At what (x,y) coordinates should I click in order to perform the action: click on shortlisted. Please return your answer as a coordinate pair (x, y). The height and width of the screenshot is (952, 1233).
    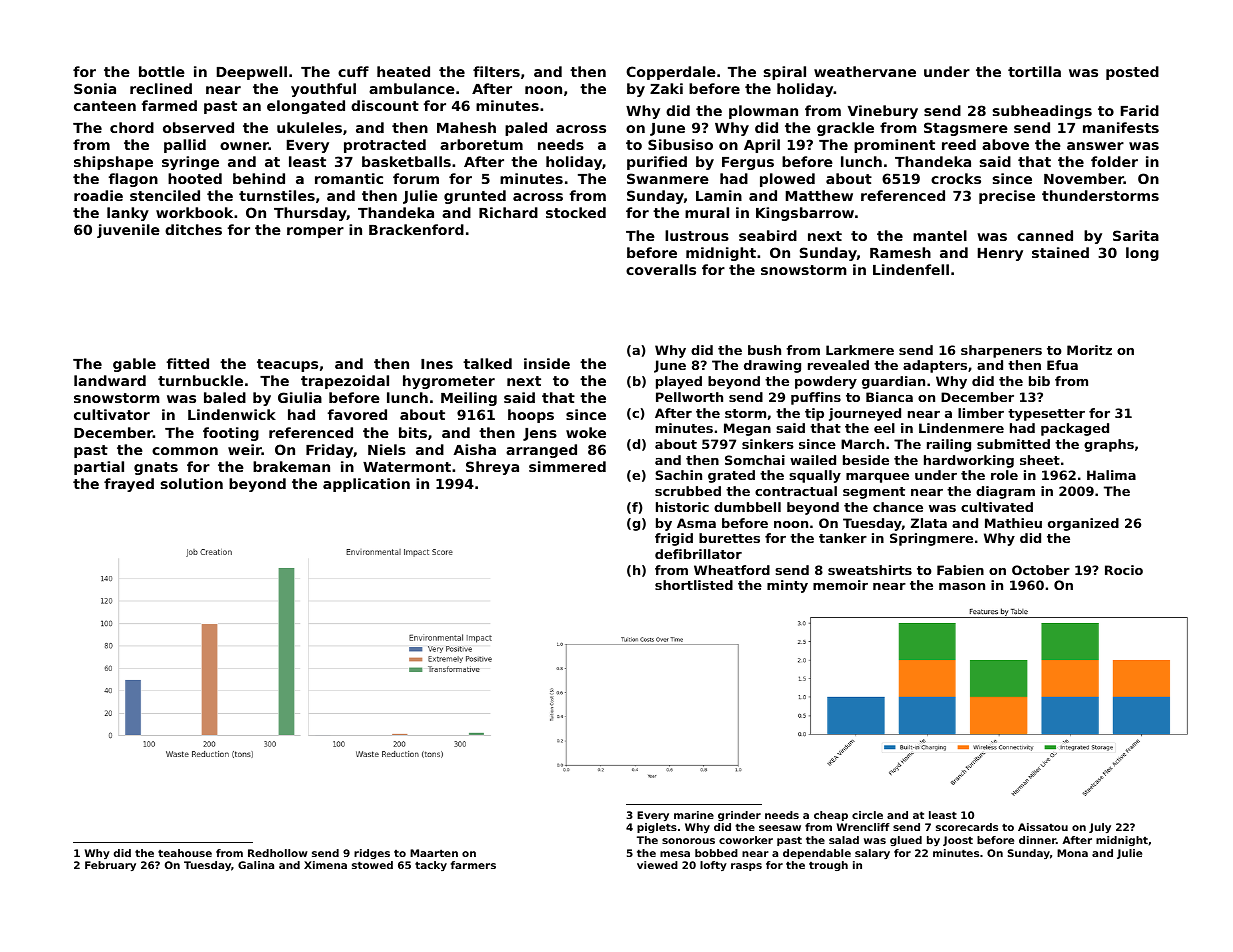
    Looking at the image, I should click on (694, 585).
